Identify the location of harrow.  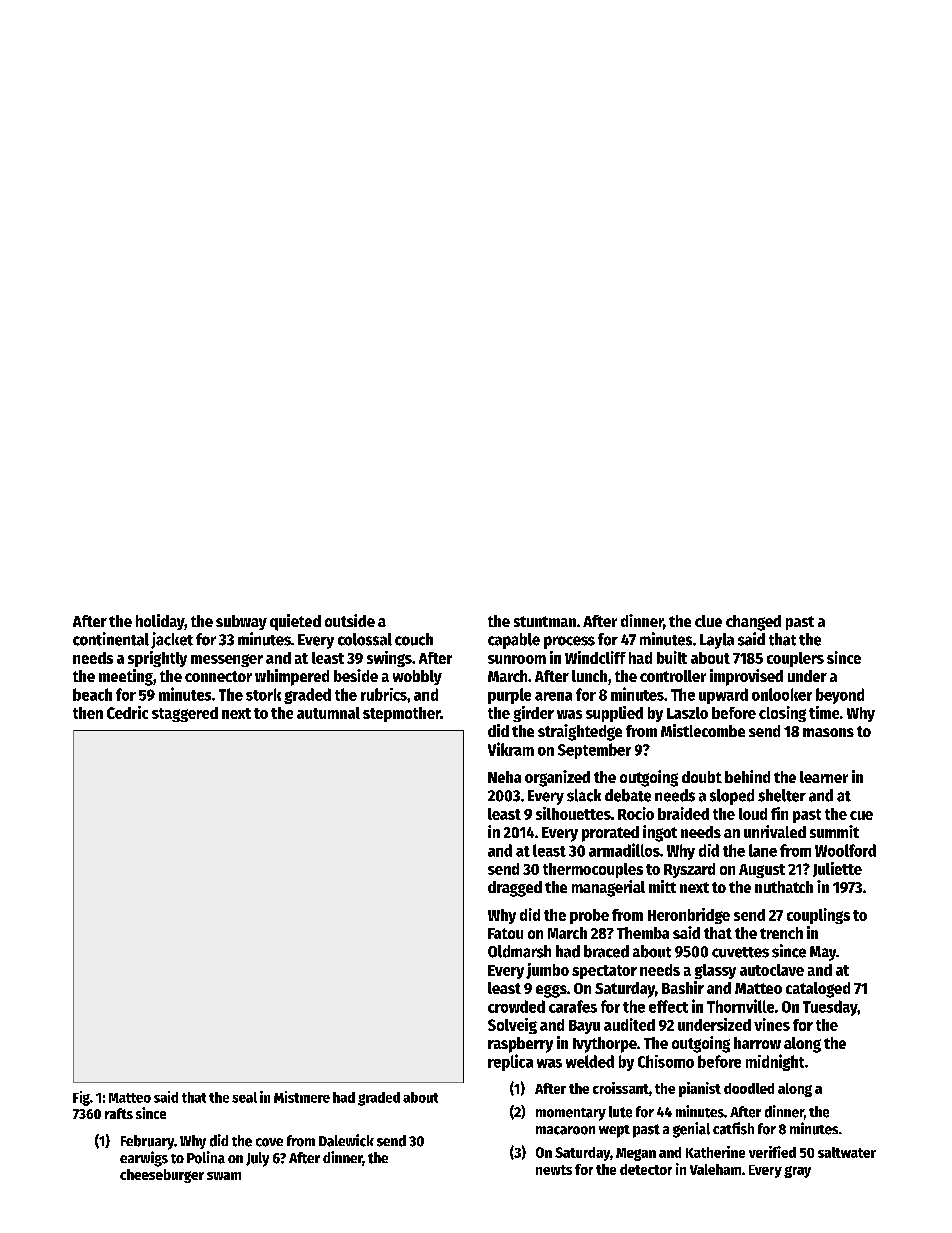
(757, 1043).
